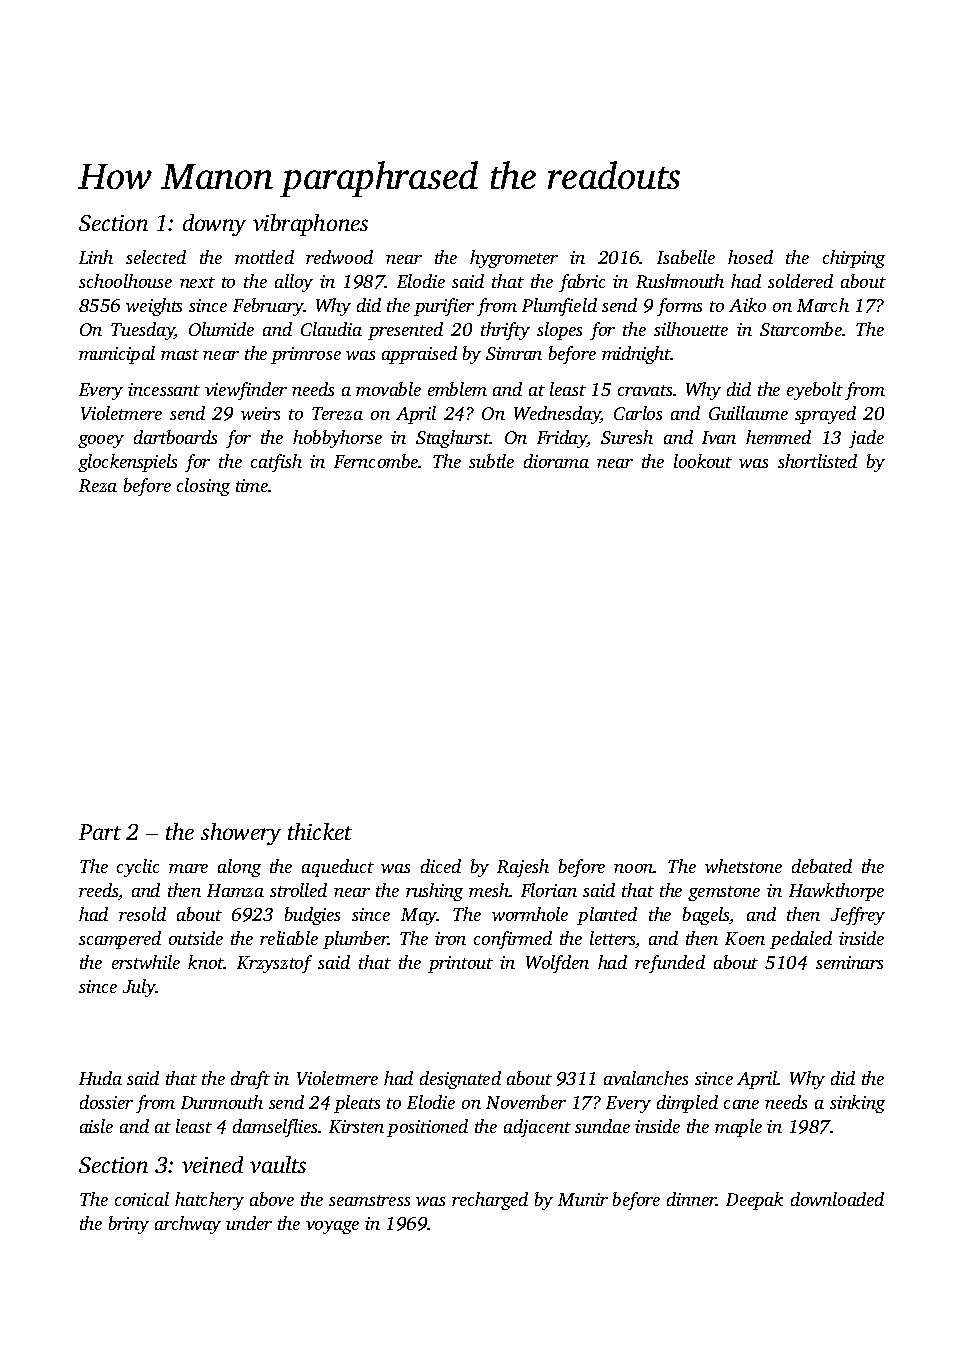 The height and width of the document is (1369, 964). What do you see at coordinates (557, 964) in the document?
I see `Wolfden` at bounding box center [557, 964].
